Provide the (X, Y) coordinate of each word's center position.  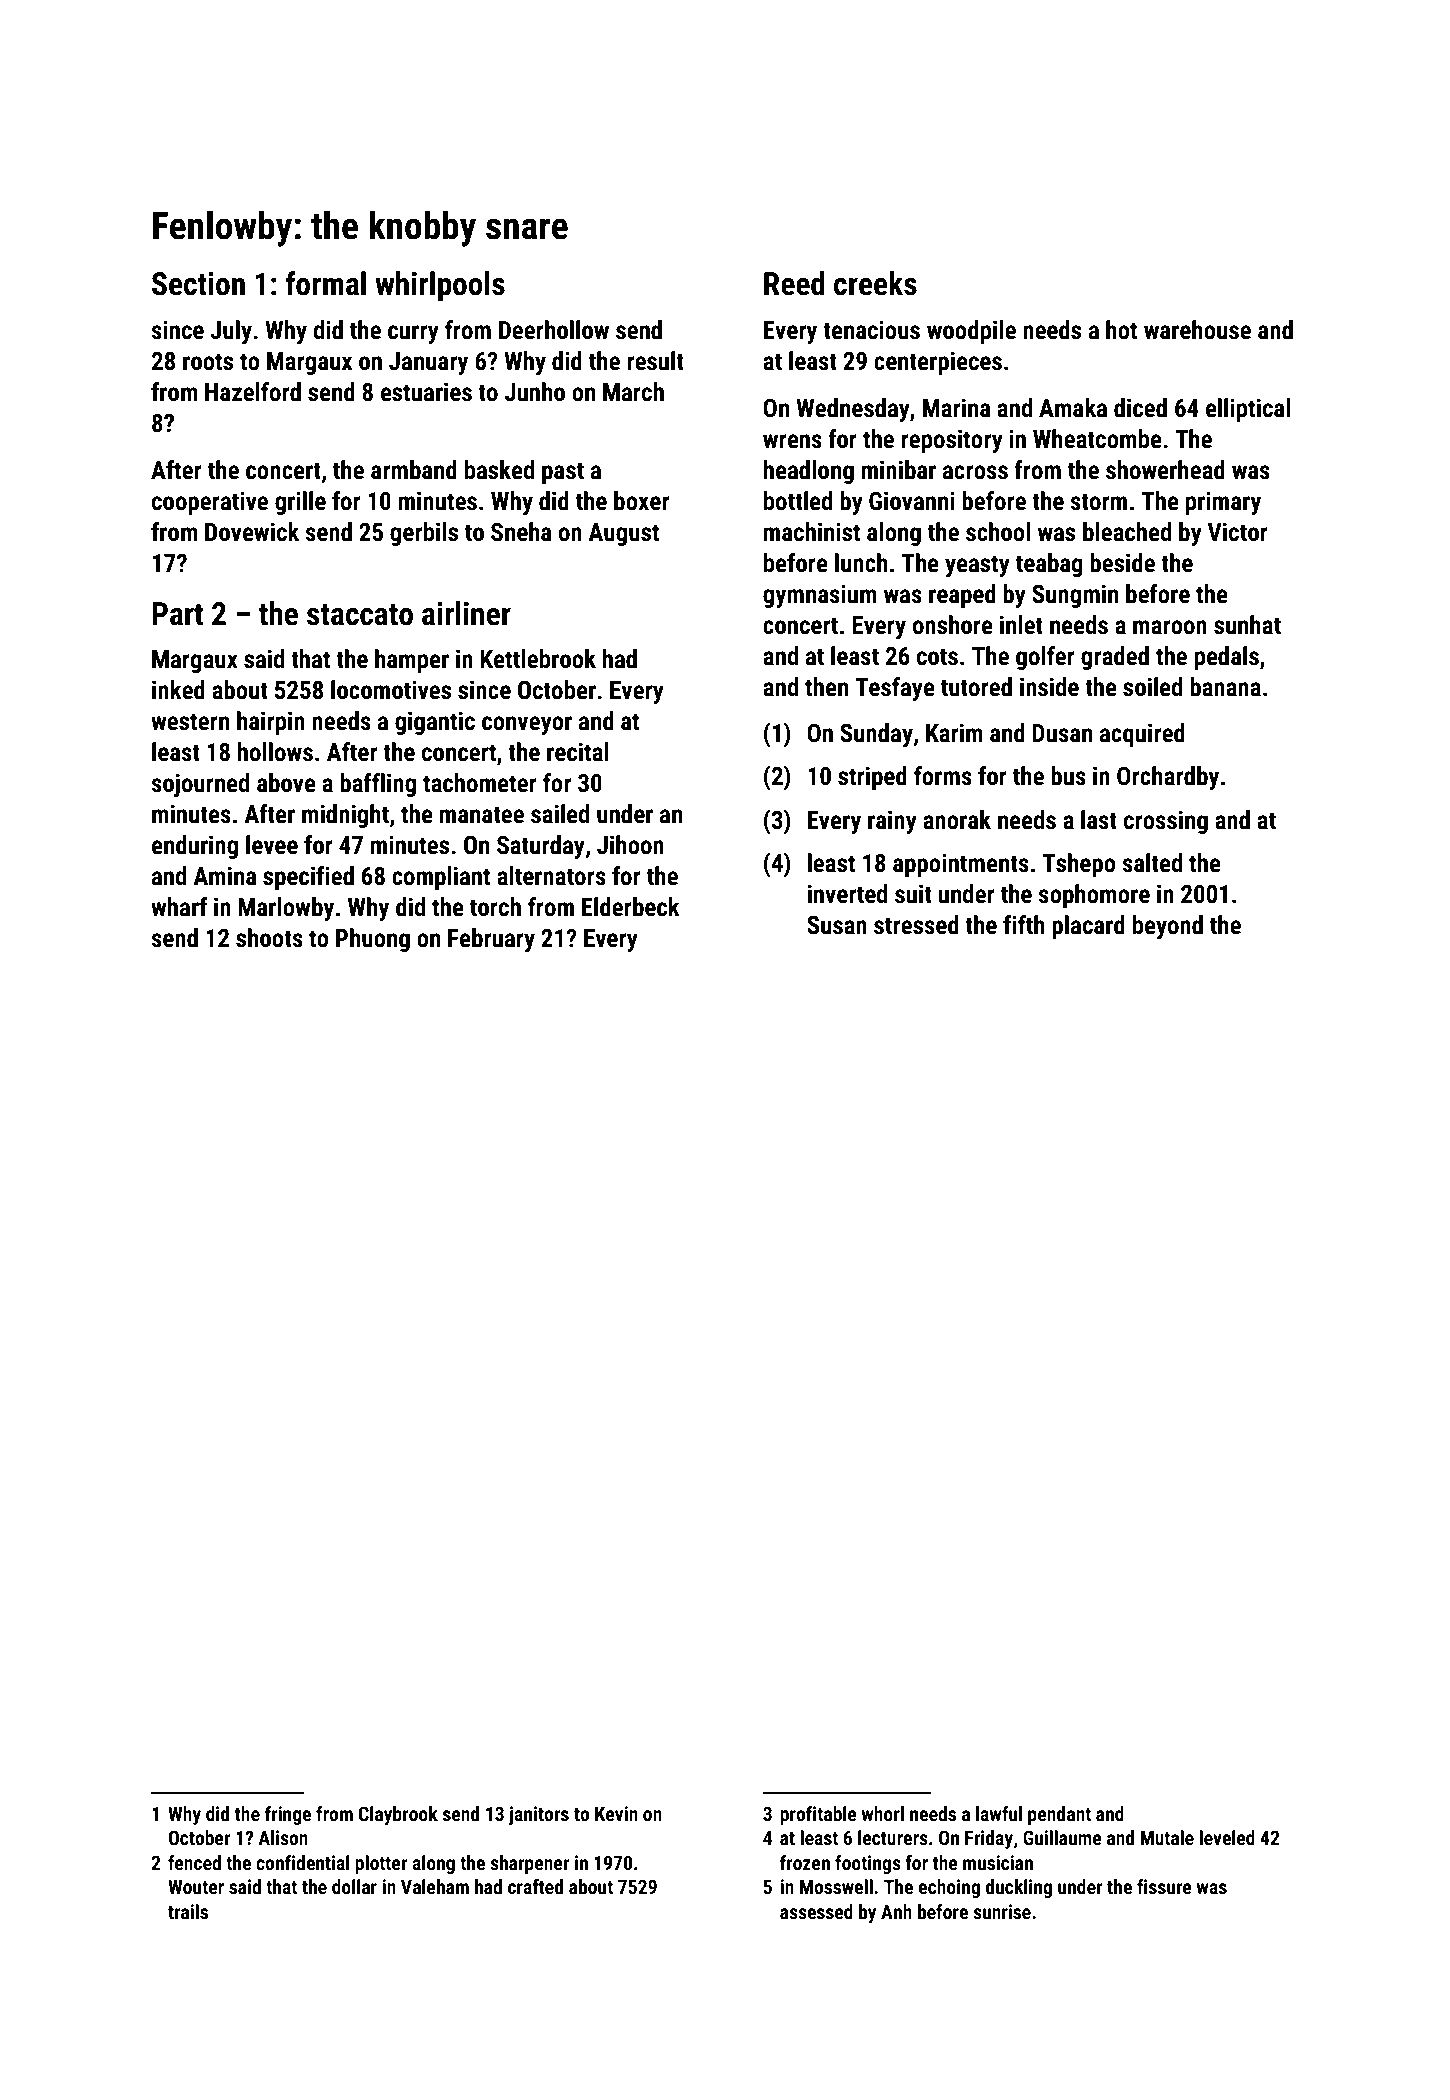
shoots (269, 938)
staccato (360, 615)
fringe (288, 1815)
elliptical (1248, 410)
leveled (1227, 1837)
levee (272, 845)
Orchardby (1168, 778)
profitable (818, 1815)
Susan (837, 925)
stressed (916, 925)
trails (188, 1911)
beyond (1168, 927)
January (428, 363)
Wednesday (853, 410)
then (826, 687)
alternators (551, 876)
